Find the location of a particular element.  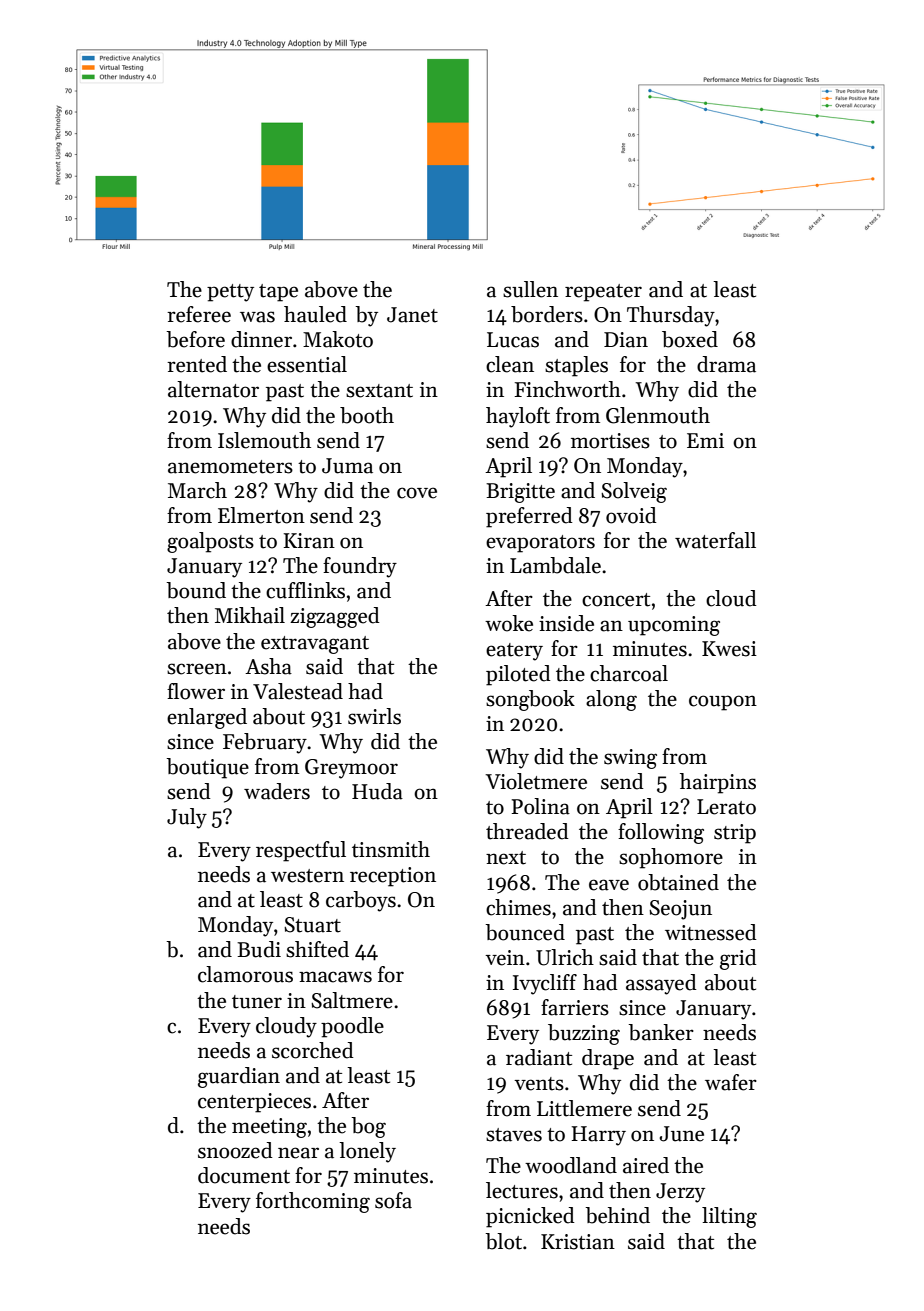

swirls is located at coordinates (374, 716).
